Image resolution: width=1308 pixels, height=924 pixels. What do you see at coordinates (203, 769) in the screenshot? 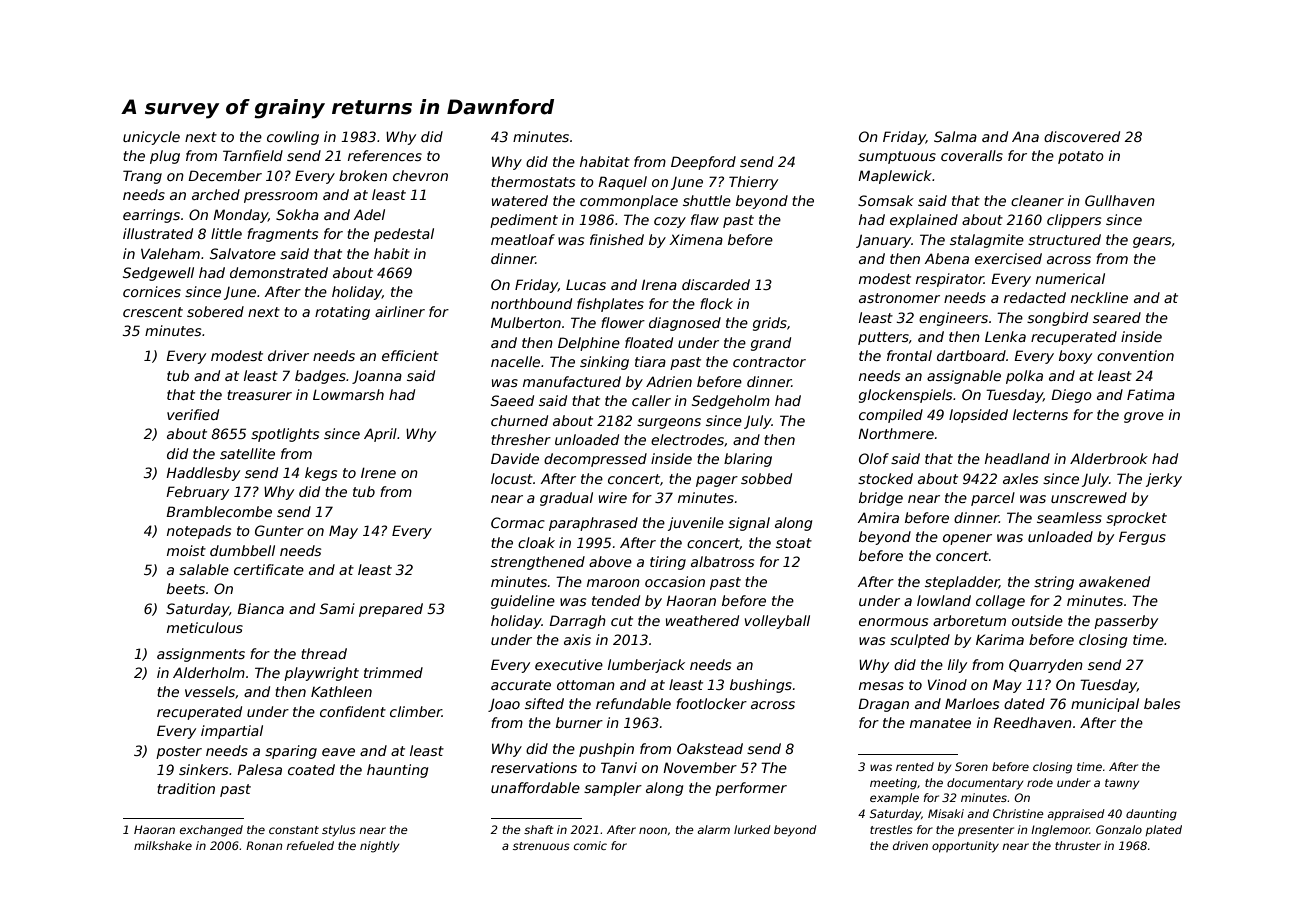
I see `sinkers` at bounding box center [203, 769].
